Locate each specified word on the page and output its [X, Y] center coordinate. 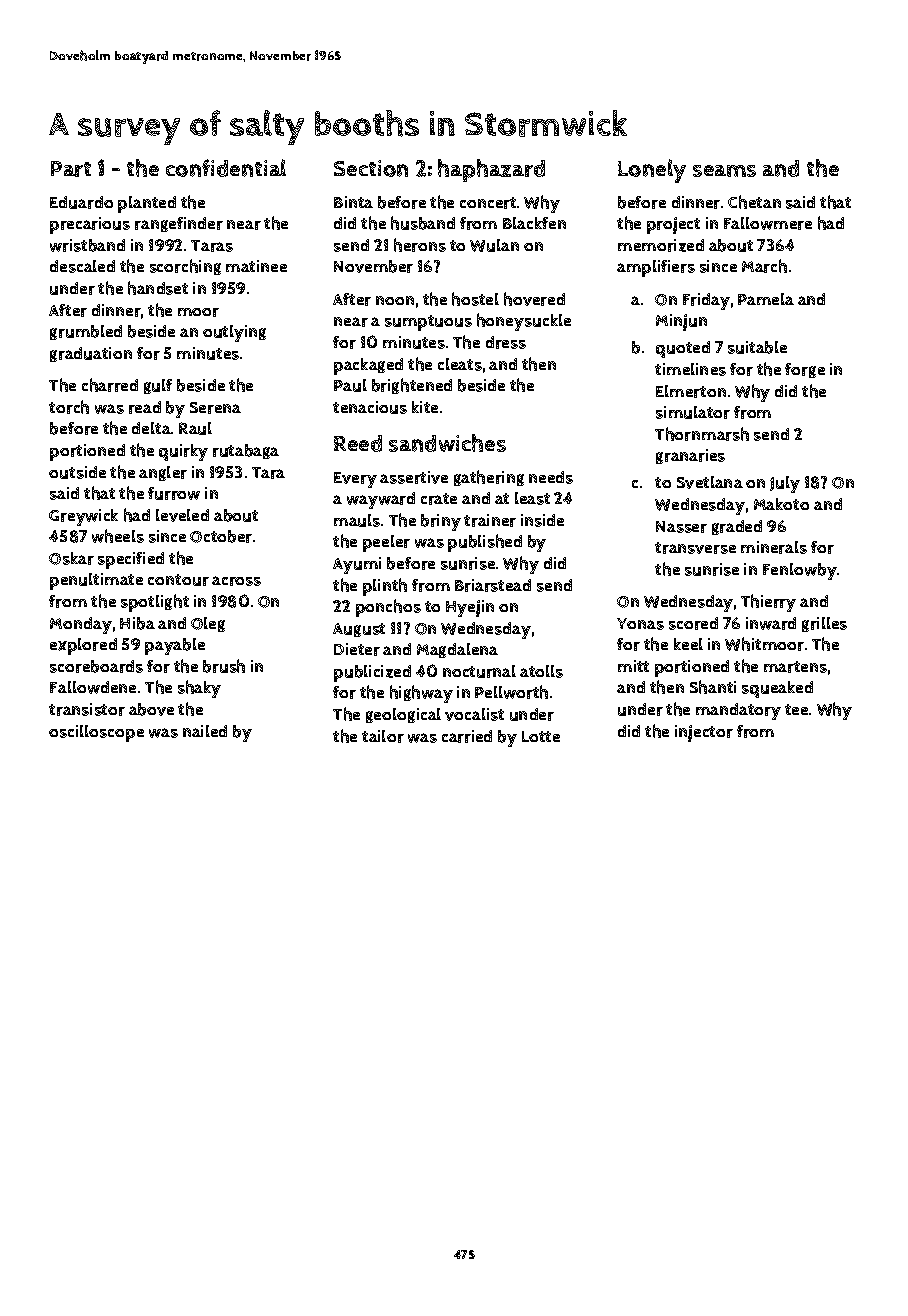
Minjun [681, 322]
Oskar [71, 558]
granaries [690, 456]
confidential [226, 168]
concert [488, 203]
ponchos [388, 608]
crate [439, 499]
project [673, 225]
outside [77, 472]
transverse [695, 548]
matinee [256, 266]
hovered [534, 299]
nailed [205, 731]
